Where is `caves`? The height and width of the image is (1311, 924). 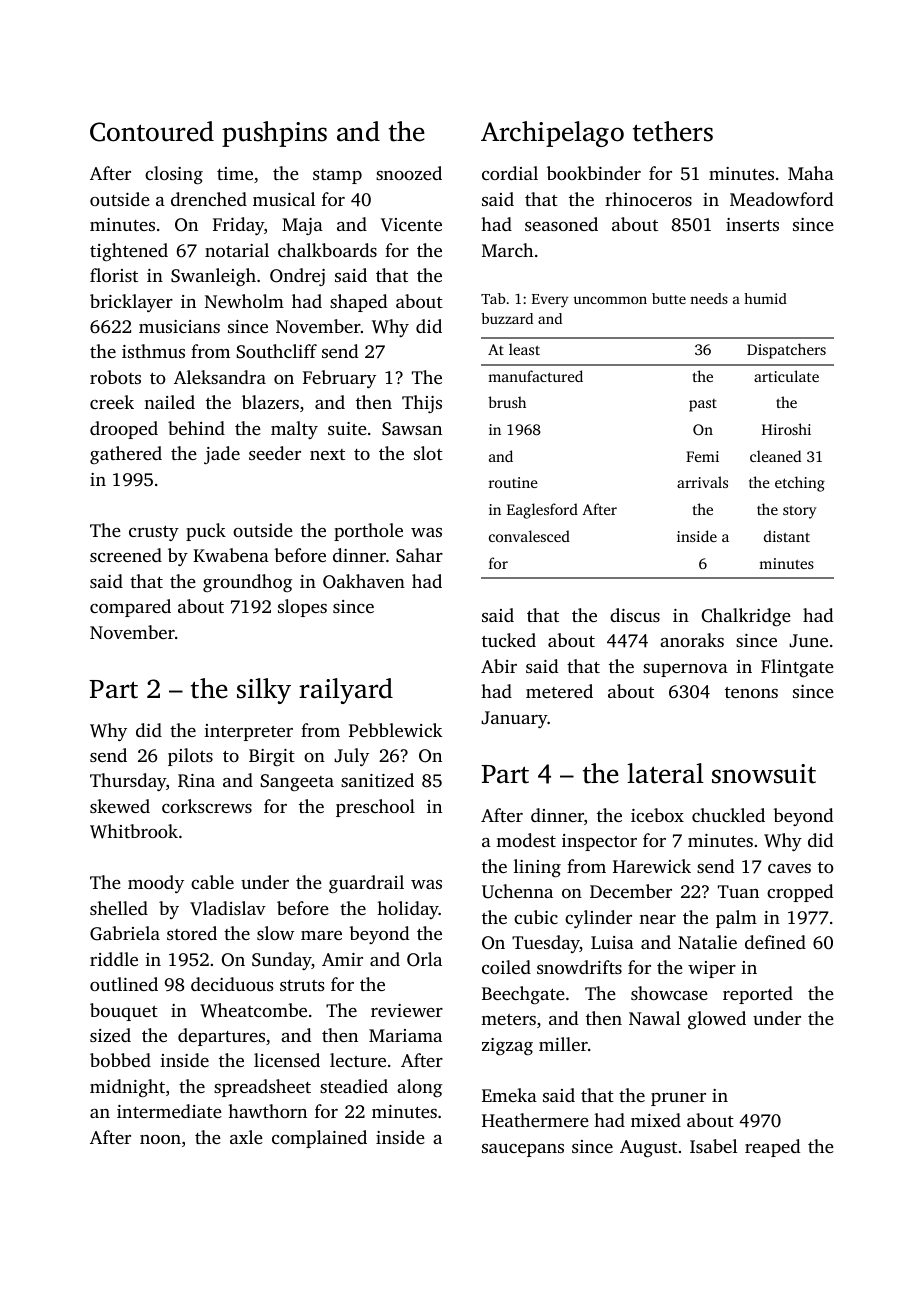
caves is located at coordinates (789, 868).
